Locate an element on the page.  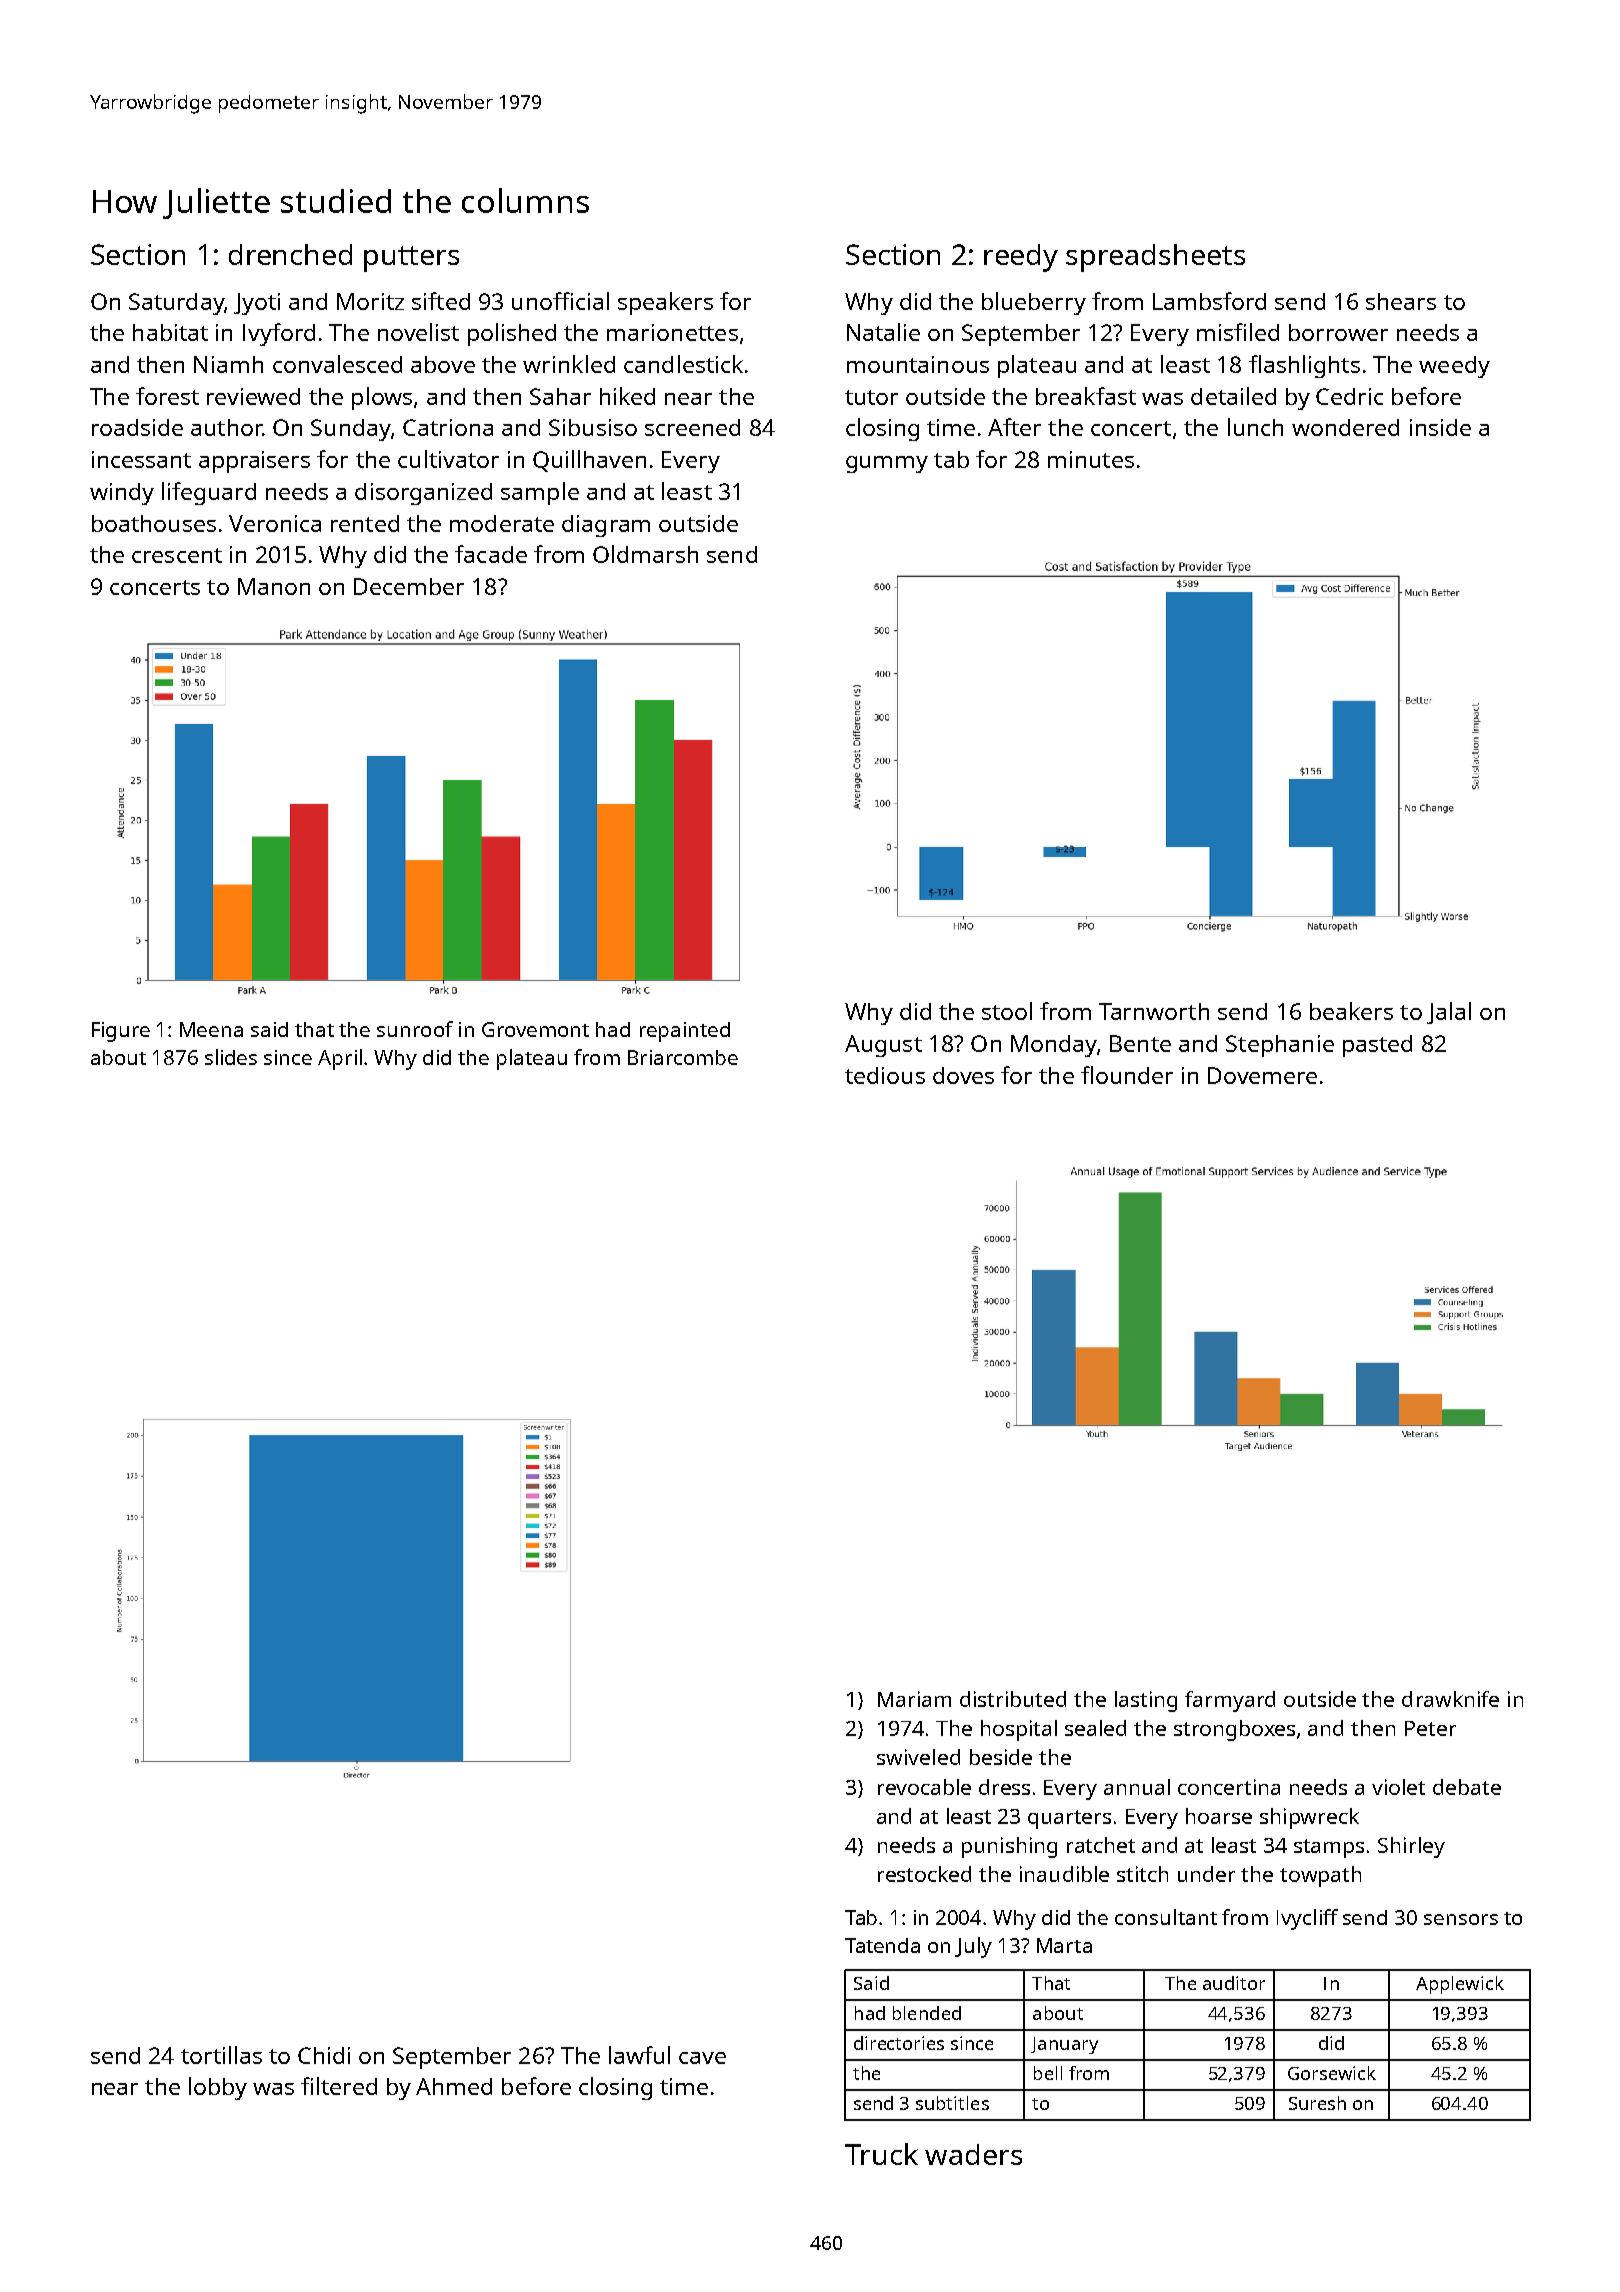
screened is located at coordinates (692, 427).
